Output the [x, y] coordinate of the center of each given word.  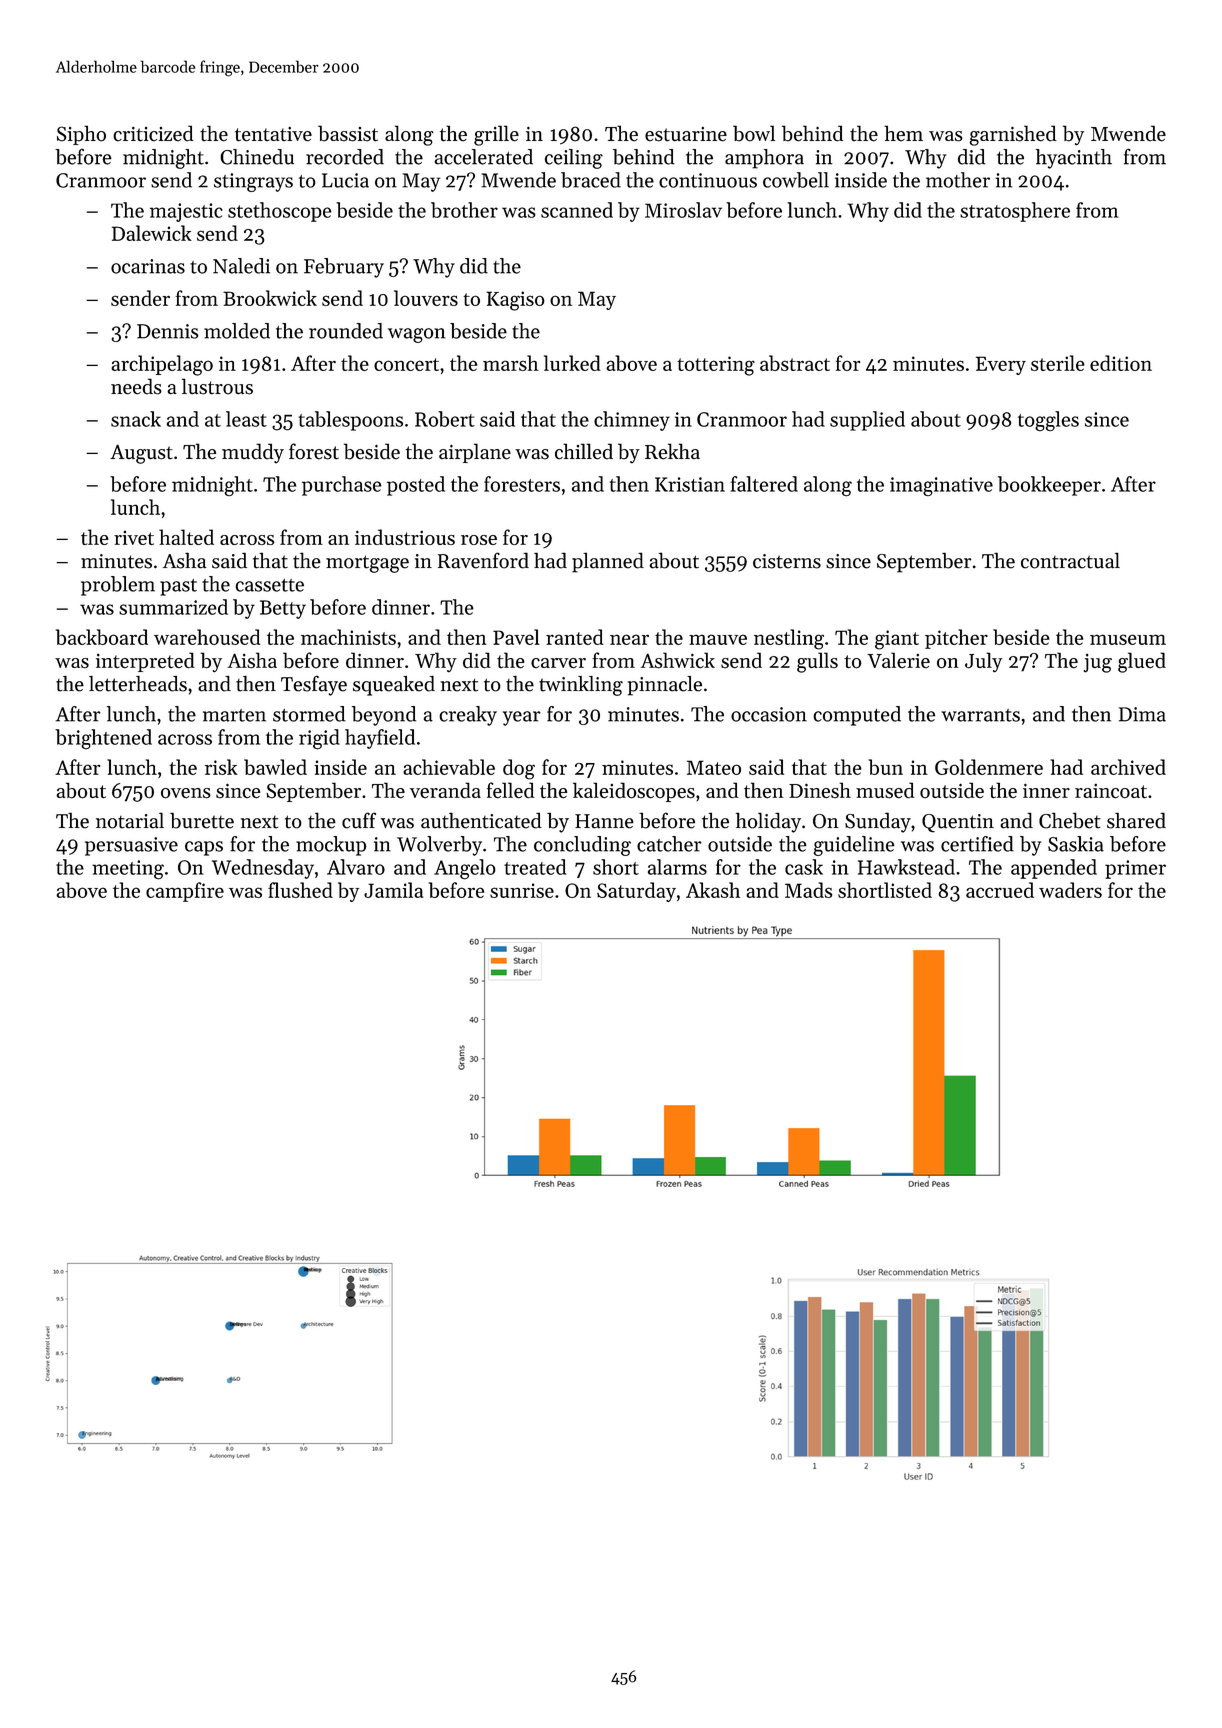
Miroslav [683, 210]
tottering [716, 366]
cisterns [787, 561]
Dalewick [152, 233]
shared [1136, 820]
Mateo [714, 767]
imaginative [941, 486]
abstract [795, 363]
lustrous [217, 386]
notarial [130, 820]
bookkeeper [1049, 486]
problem [118, 586]
